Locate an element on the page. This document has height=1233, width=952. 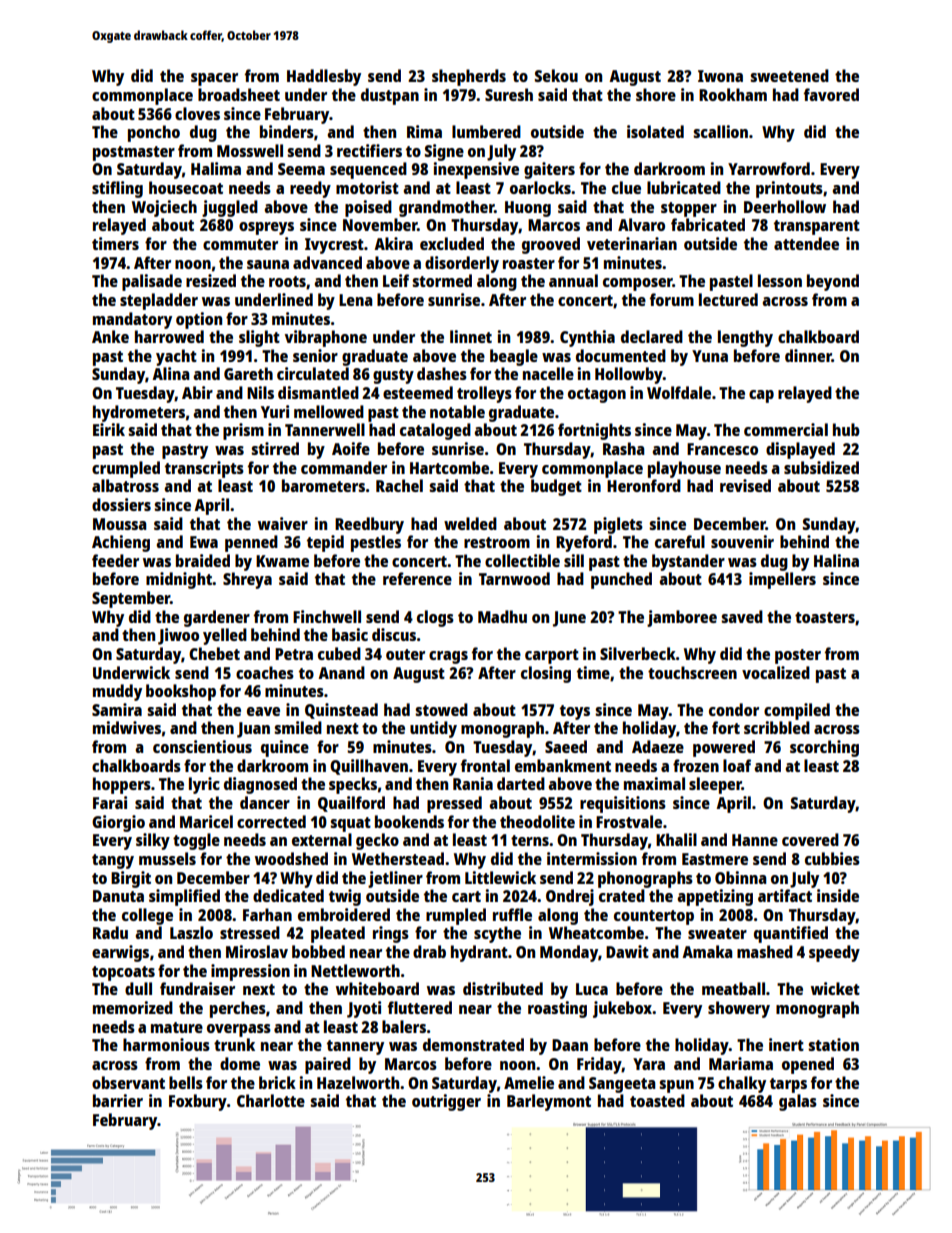
souvenir is located at coordinates (742, 541).
